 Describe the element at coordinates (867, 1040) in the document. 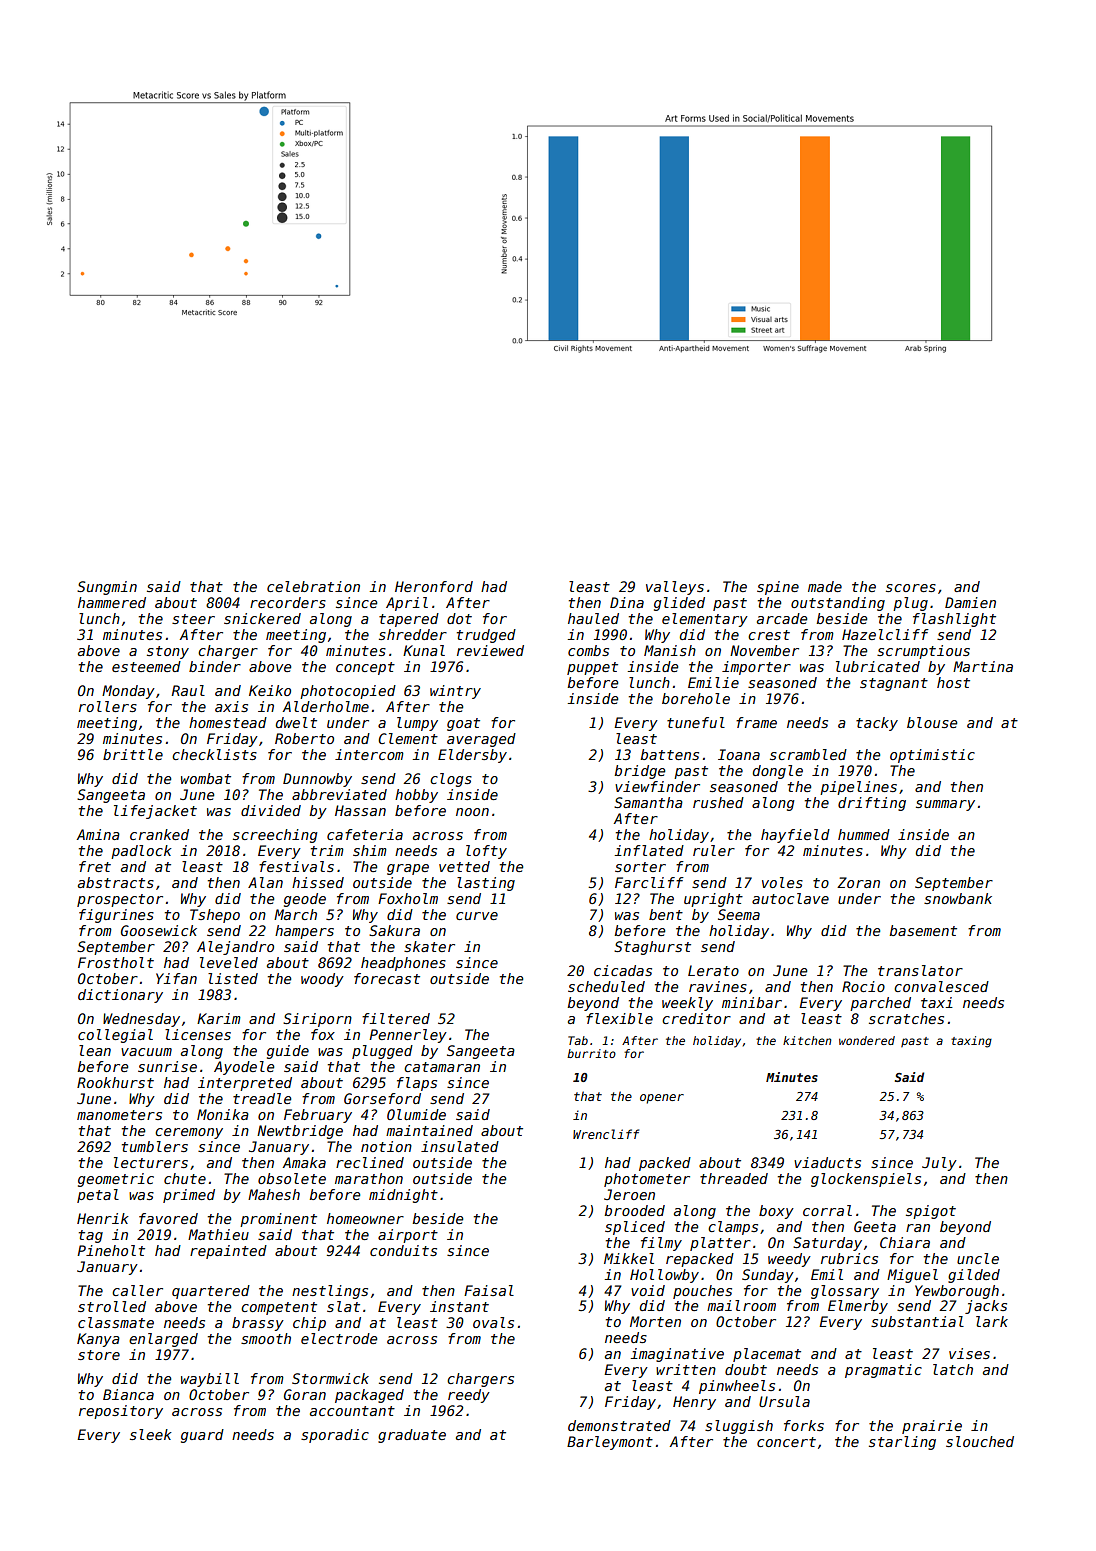

I see `wondered` at that location.
